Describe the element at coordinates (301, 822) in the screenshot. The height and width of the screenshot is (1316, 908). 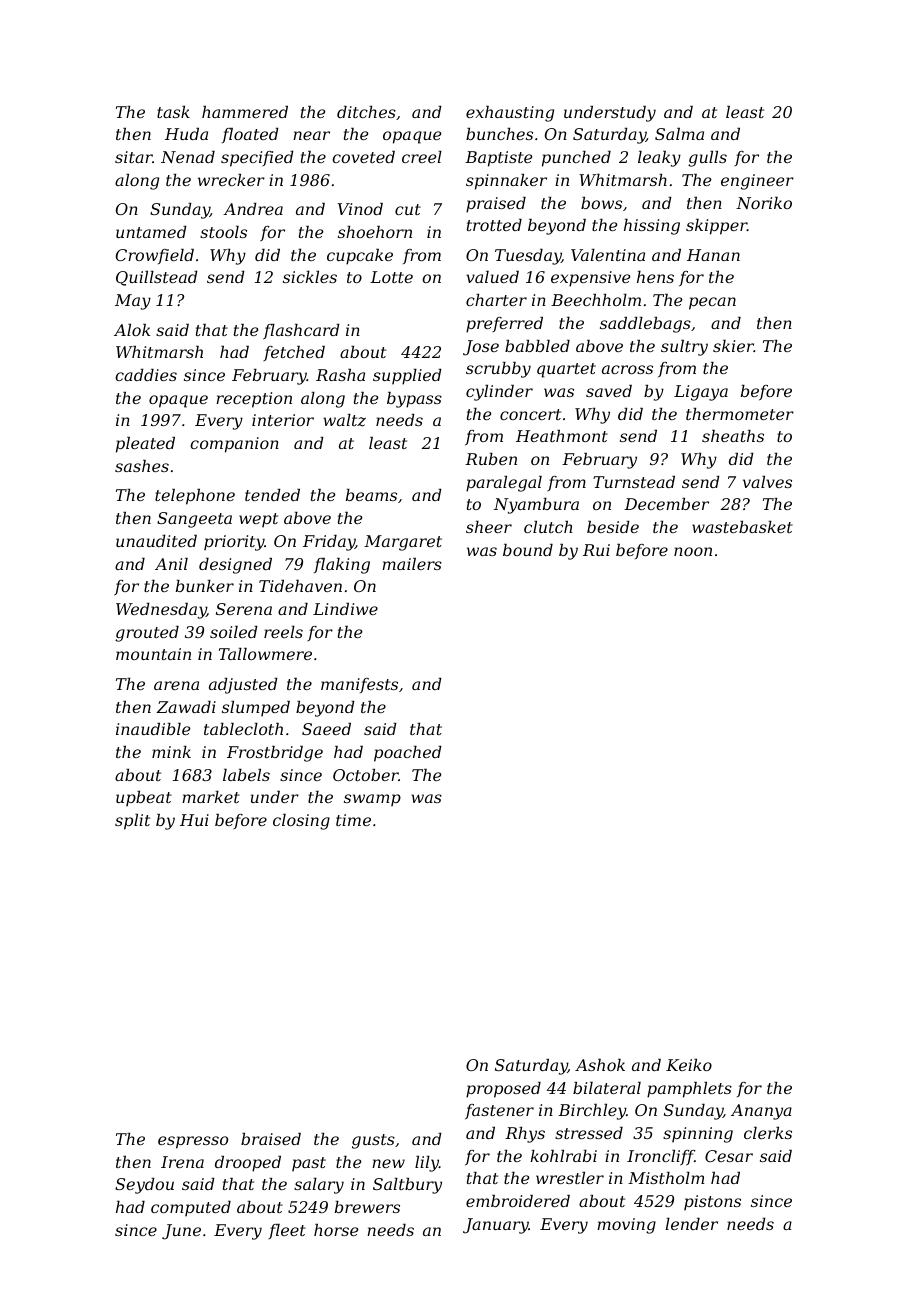
I see `closing` at that location.
